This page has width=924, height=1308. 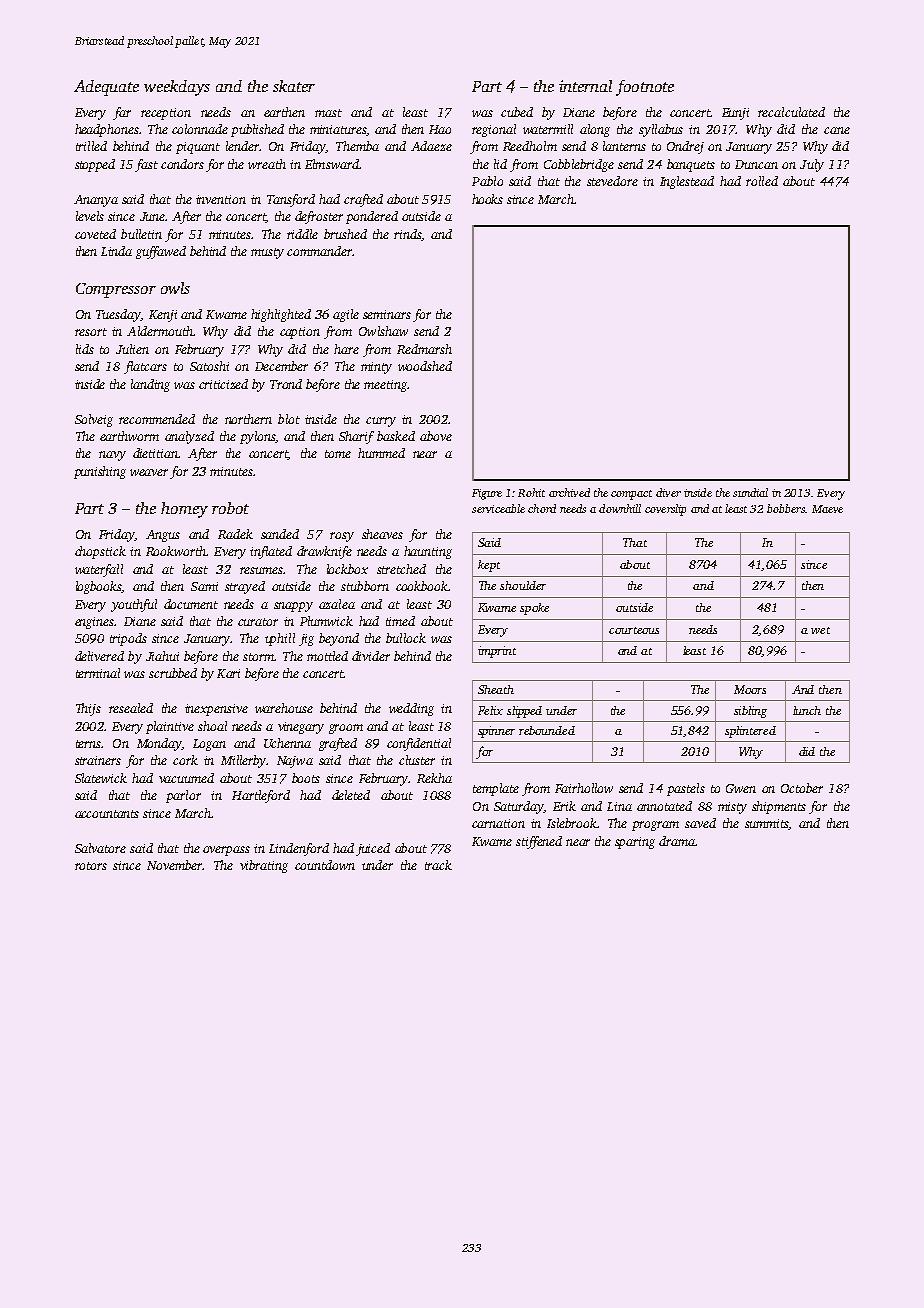 I want to click on courteous, so click(x=634, y=630).
